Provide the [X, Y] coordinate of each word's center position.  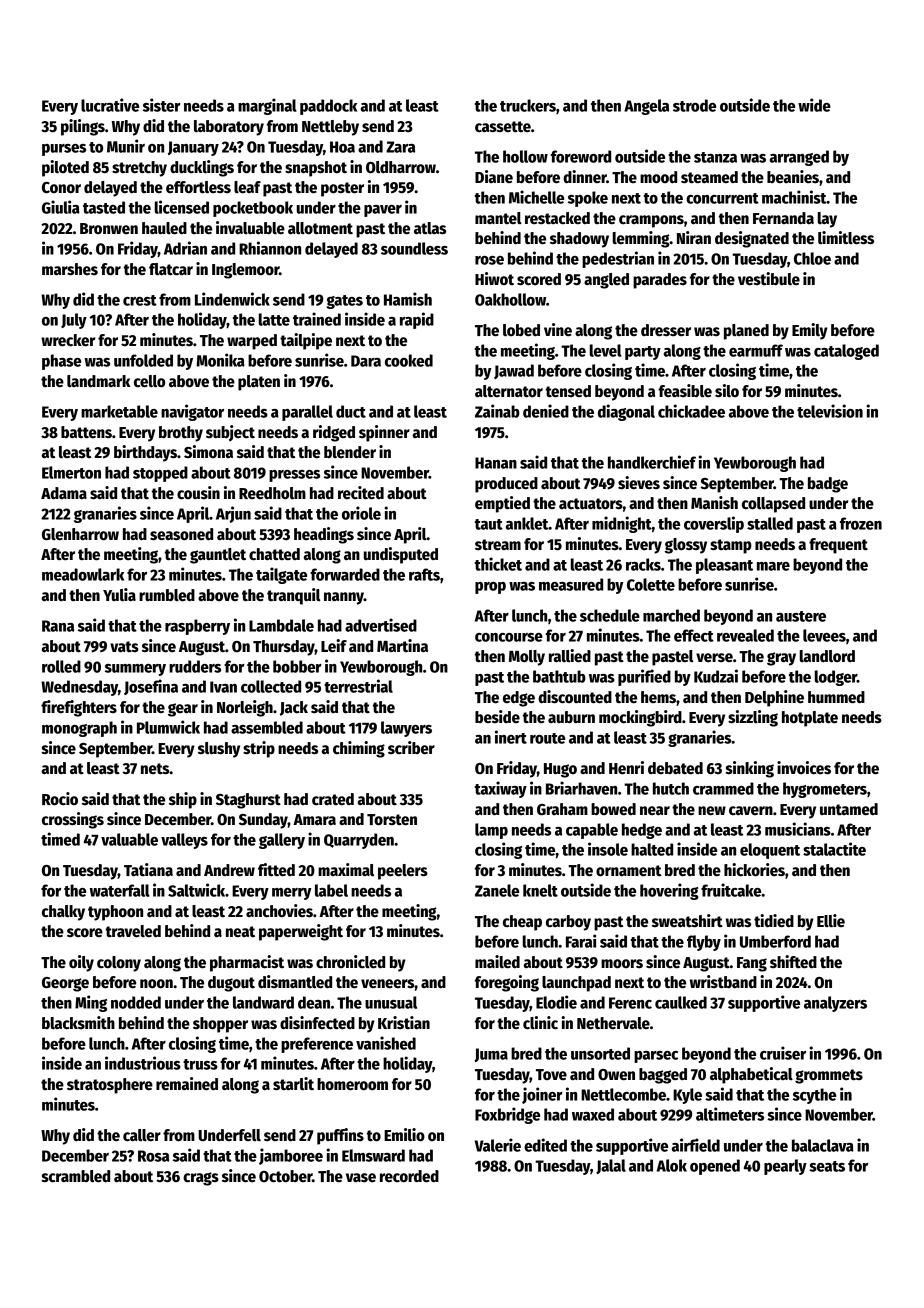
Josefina [151, 687]
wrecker [68, 340]
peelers [403, 872]
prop [490, 588]
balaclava [823, 1145]
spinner [384, 433]
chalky [63, 913]
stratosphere [110, 1086]
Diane [494, 176]
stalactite [834, 849]
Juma [491, 1055]
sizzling [753, 718]
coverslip [714, 524]
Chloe [812, 258]
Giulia [61, 207]
